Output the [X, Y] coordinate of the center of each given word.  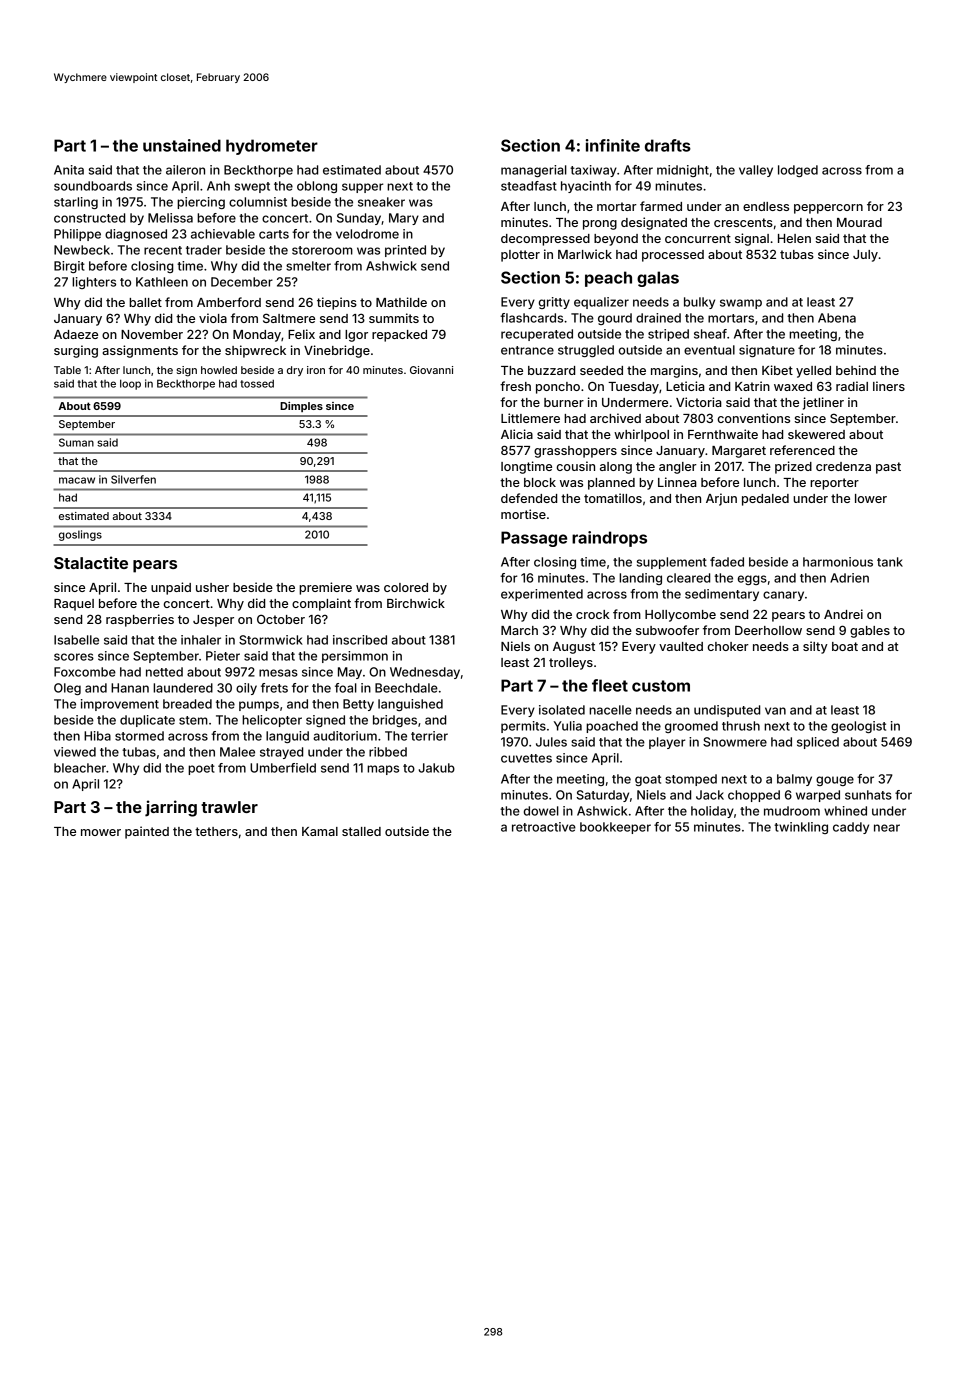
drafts [668, 145]
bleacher [80, 768]
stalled [361, 831]
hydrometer [272, 147]
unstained [182, 145]
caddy [851, 828]
